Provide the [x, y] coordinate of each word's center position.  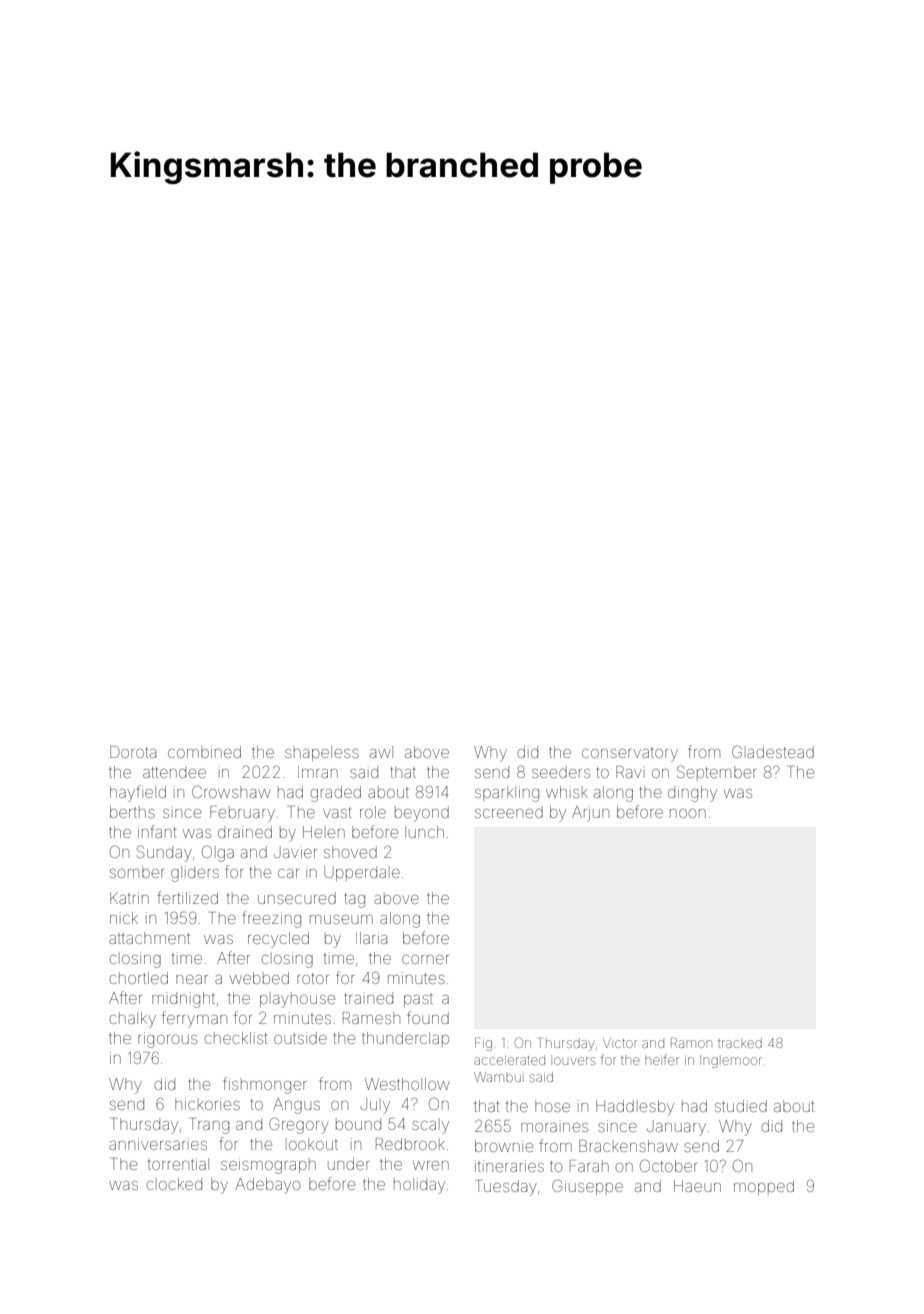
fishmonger [264, 1085]
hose [552, 1106]
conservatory [630, 755]
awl [381, 752]
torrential [178, 1164]
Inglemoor [731, 1061]
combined [204, 752]
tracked [740, 1043]
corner [425, 959]
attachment [149, 938]
